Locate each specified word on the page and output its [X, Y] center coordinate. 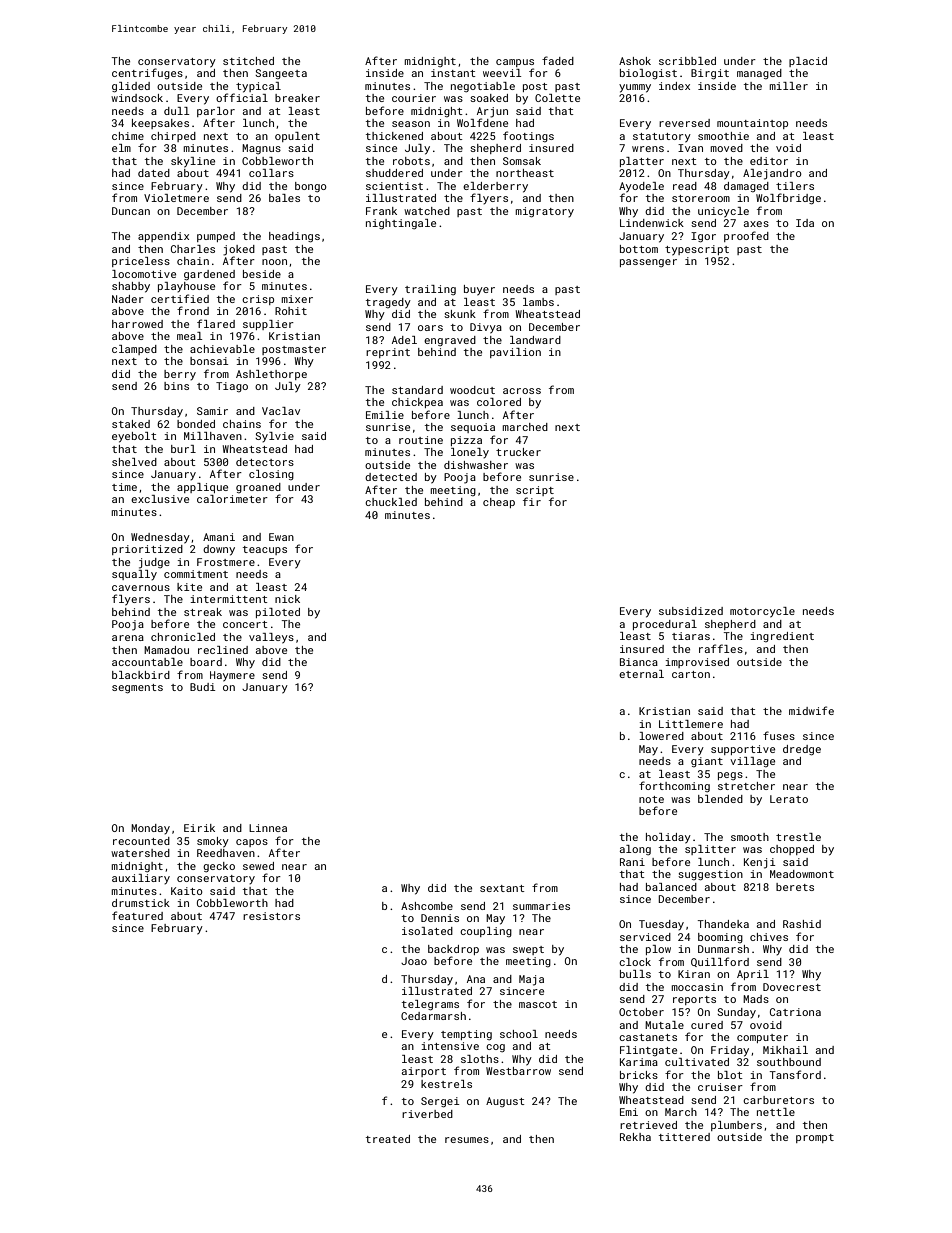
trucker [518, 452]
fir [532, 501]
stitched [248, 61]
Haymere [232, 676]
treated [388, 1139]
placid [808, 62]
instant [453, 73]
